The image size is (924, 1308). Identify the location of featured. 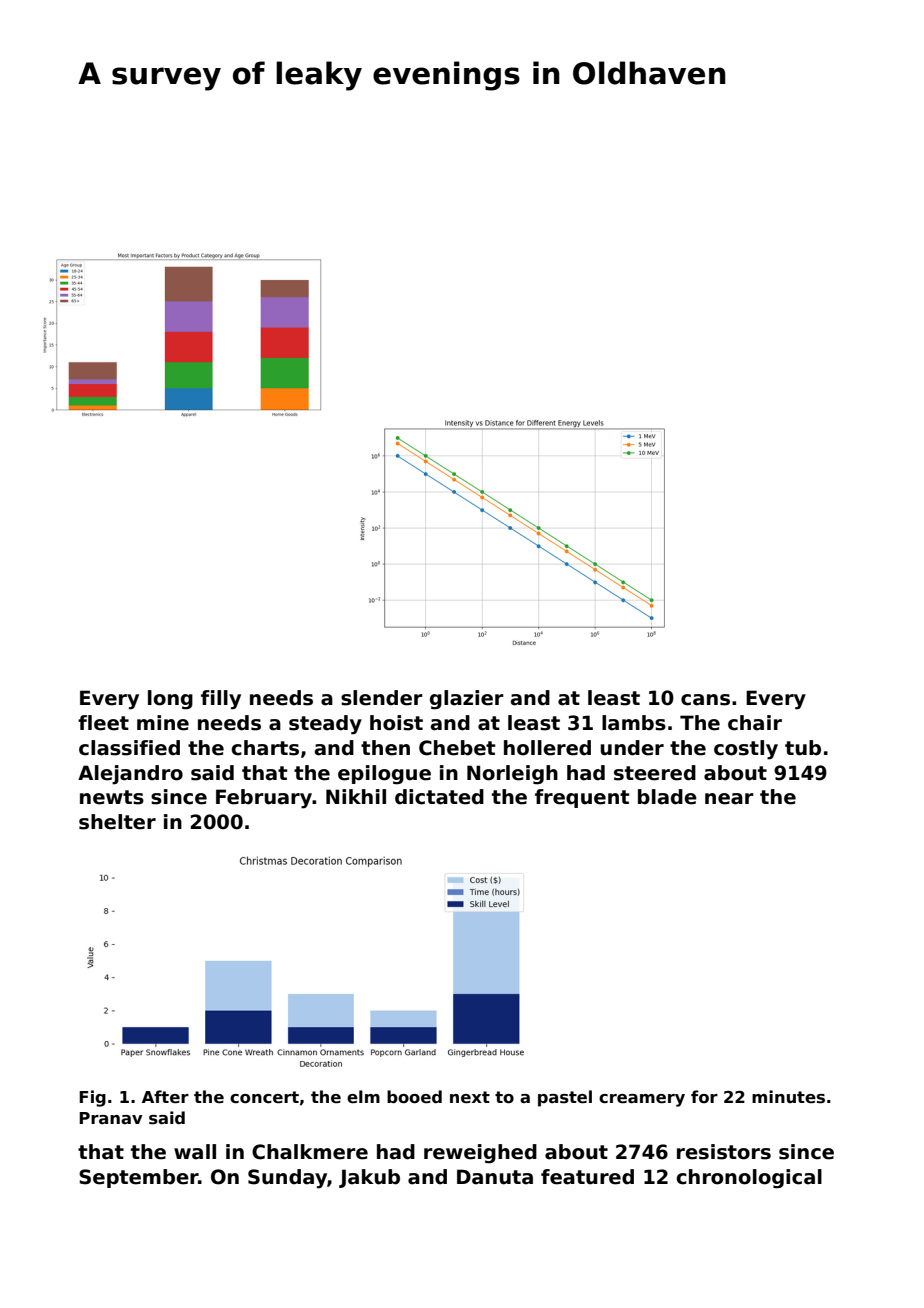
(587, 1177).
